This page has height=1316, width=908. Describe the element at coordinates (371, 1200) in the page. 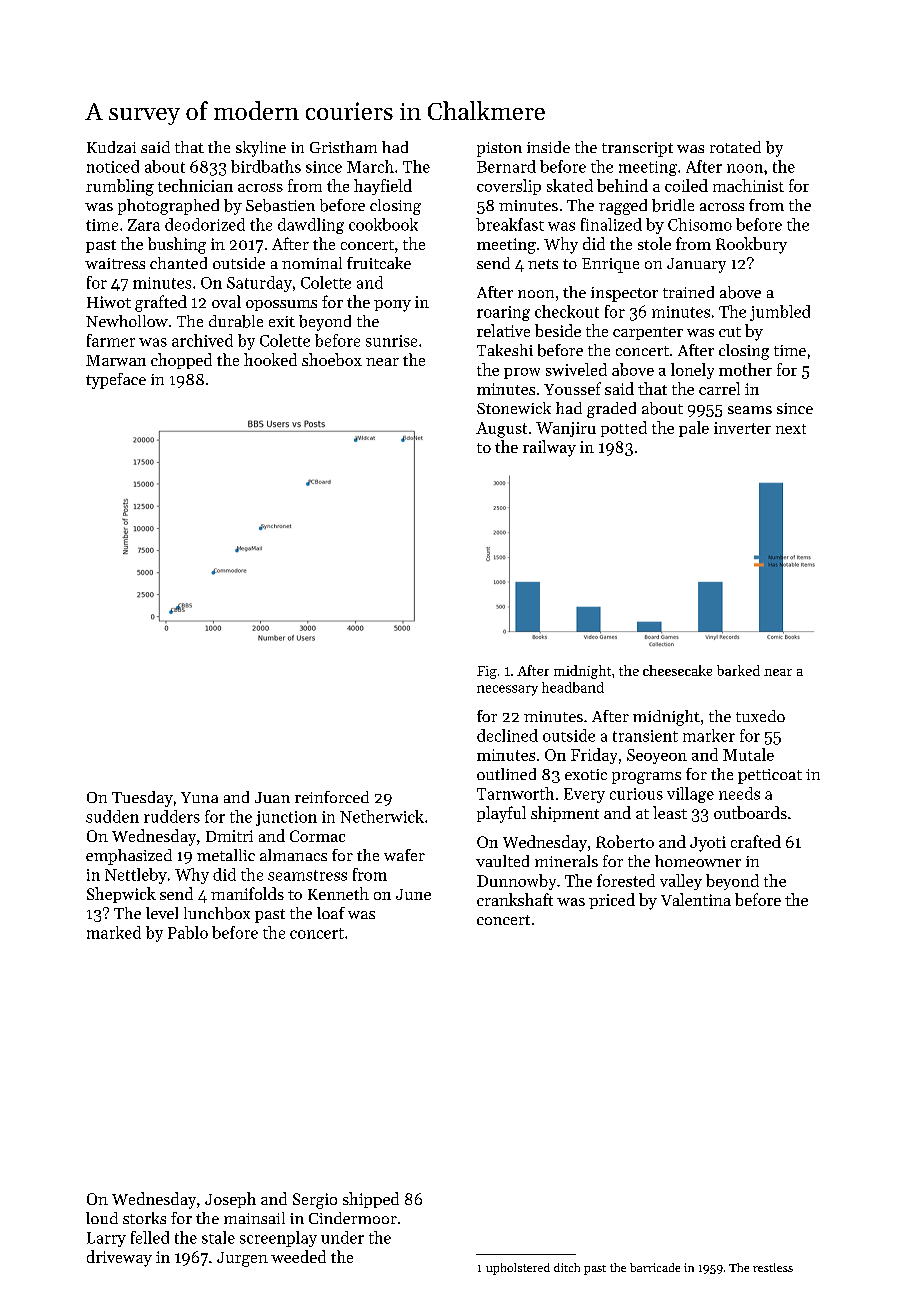

I see `shipped` at that location.
